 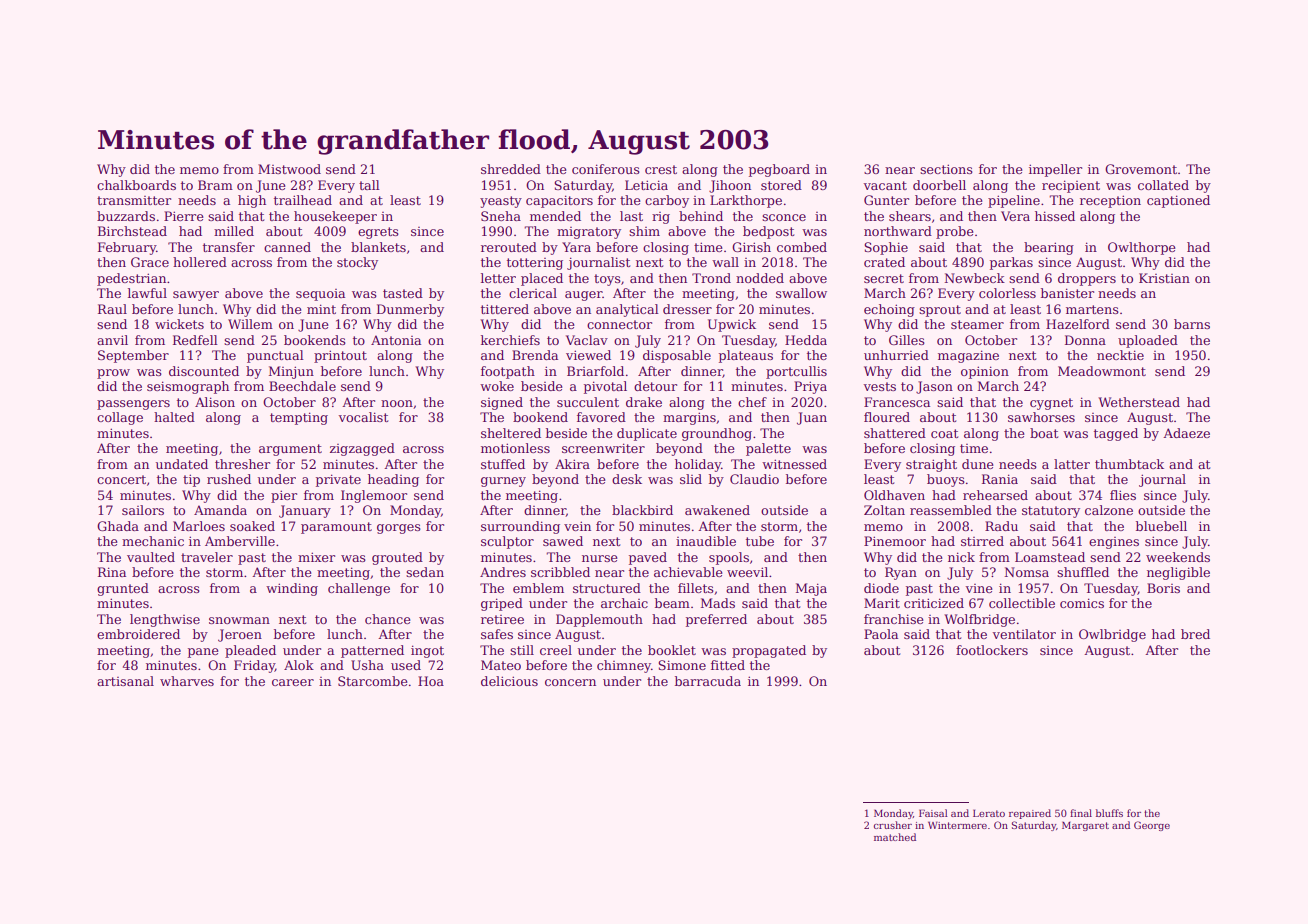 I want to click on chalkboards, so click(x=136, y=185).
